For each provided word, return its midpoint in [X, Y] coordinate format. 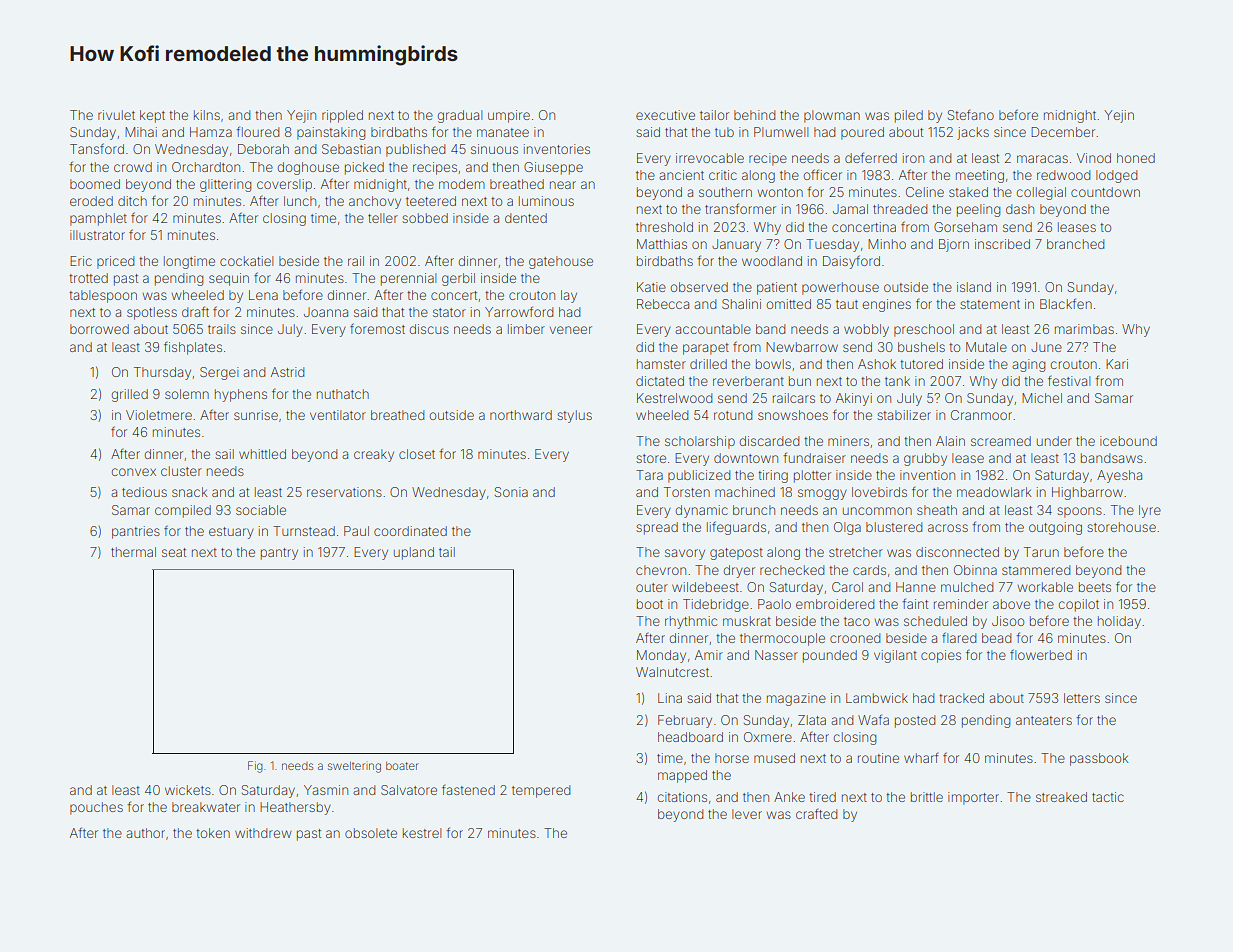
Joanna [326, 312]
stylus [574, 416]
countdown [1105, 192]
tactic [1108, 797]
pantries [136, 532]
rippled [342, 116]
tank [897, 381]
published [415, 150]
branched [1075, 244]
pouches [96, 808]
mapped [682, 776]
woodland [772, 261]
